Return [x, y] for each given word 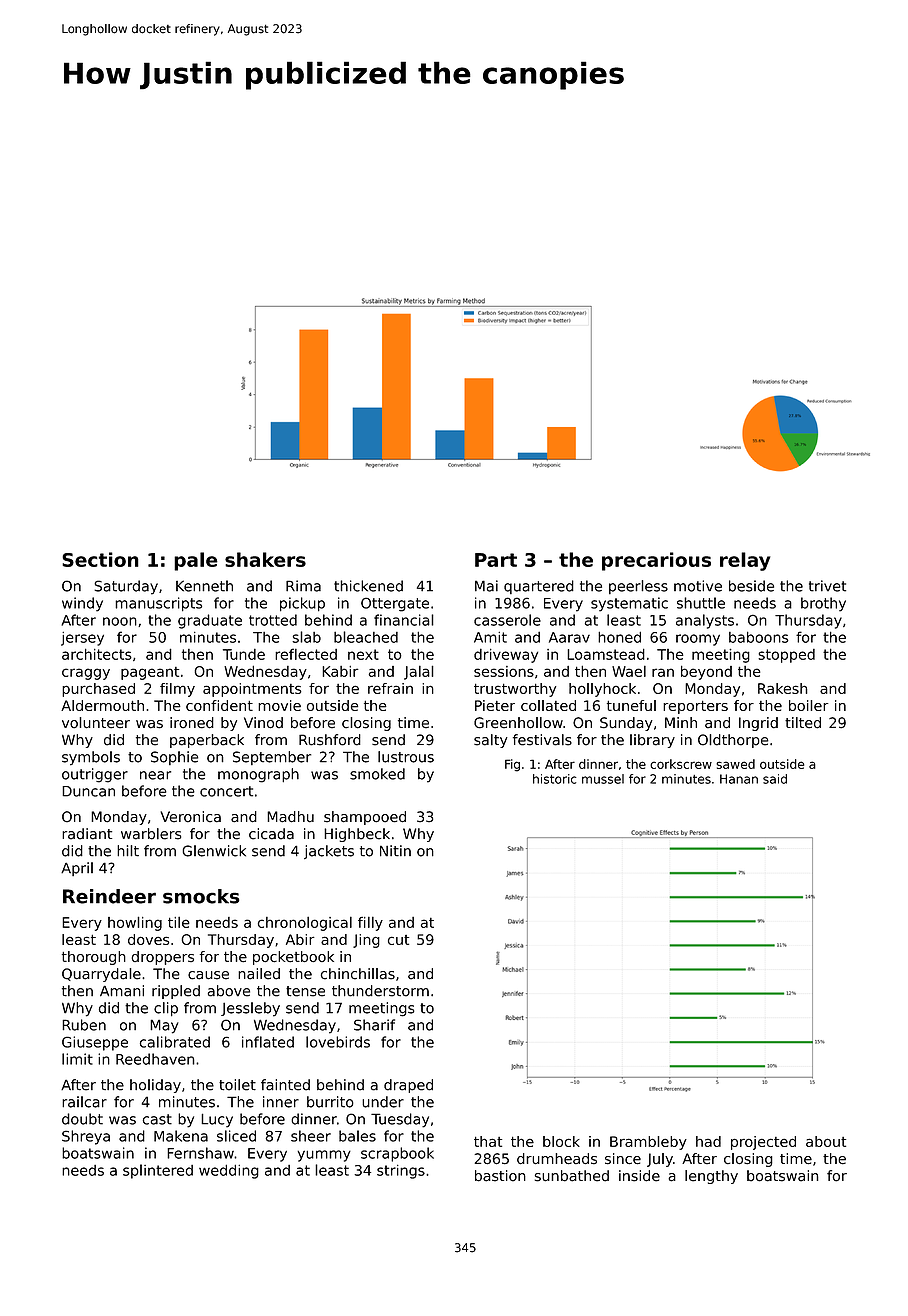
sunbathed [572, 1176]
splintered [158, 1171]
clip [166, 1009]
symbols [91, 758]
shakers [265, 559]
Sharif [374, 1025]
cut [398, 940]
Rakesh [783, 688]
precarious [656, 561]
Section [100, 559]
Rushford [330, 740]
